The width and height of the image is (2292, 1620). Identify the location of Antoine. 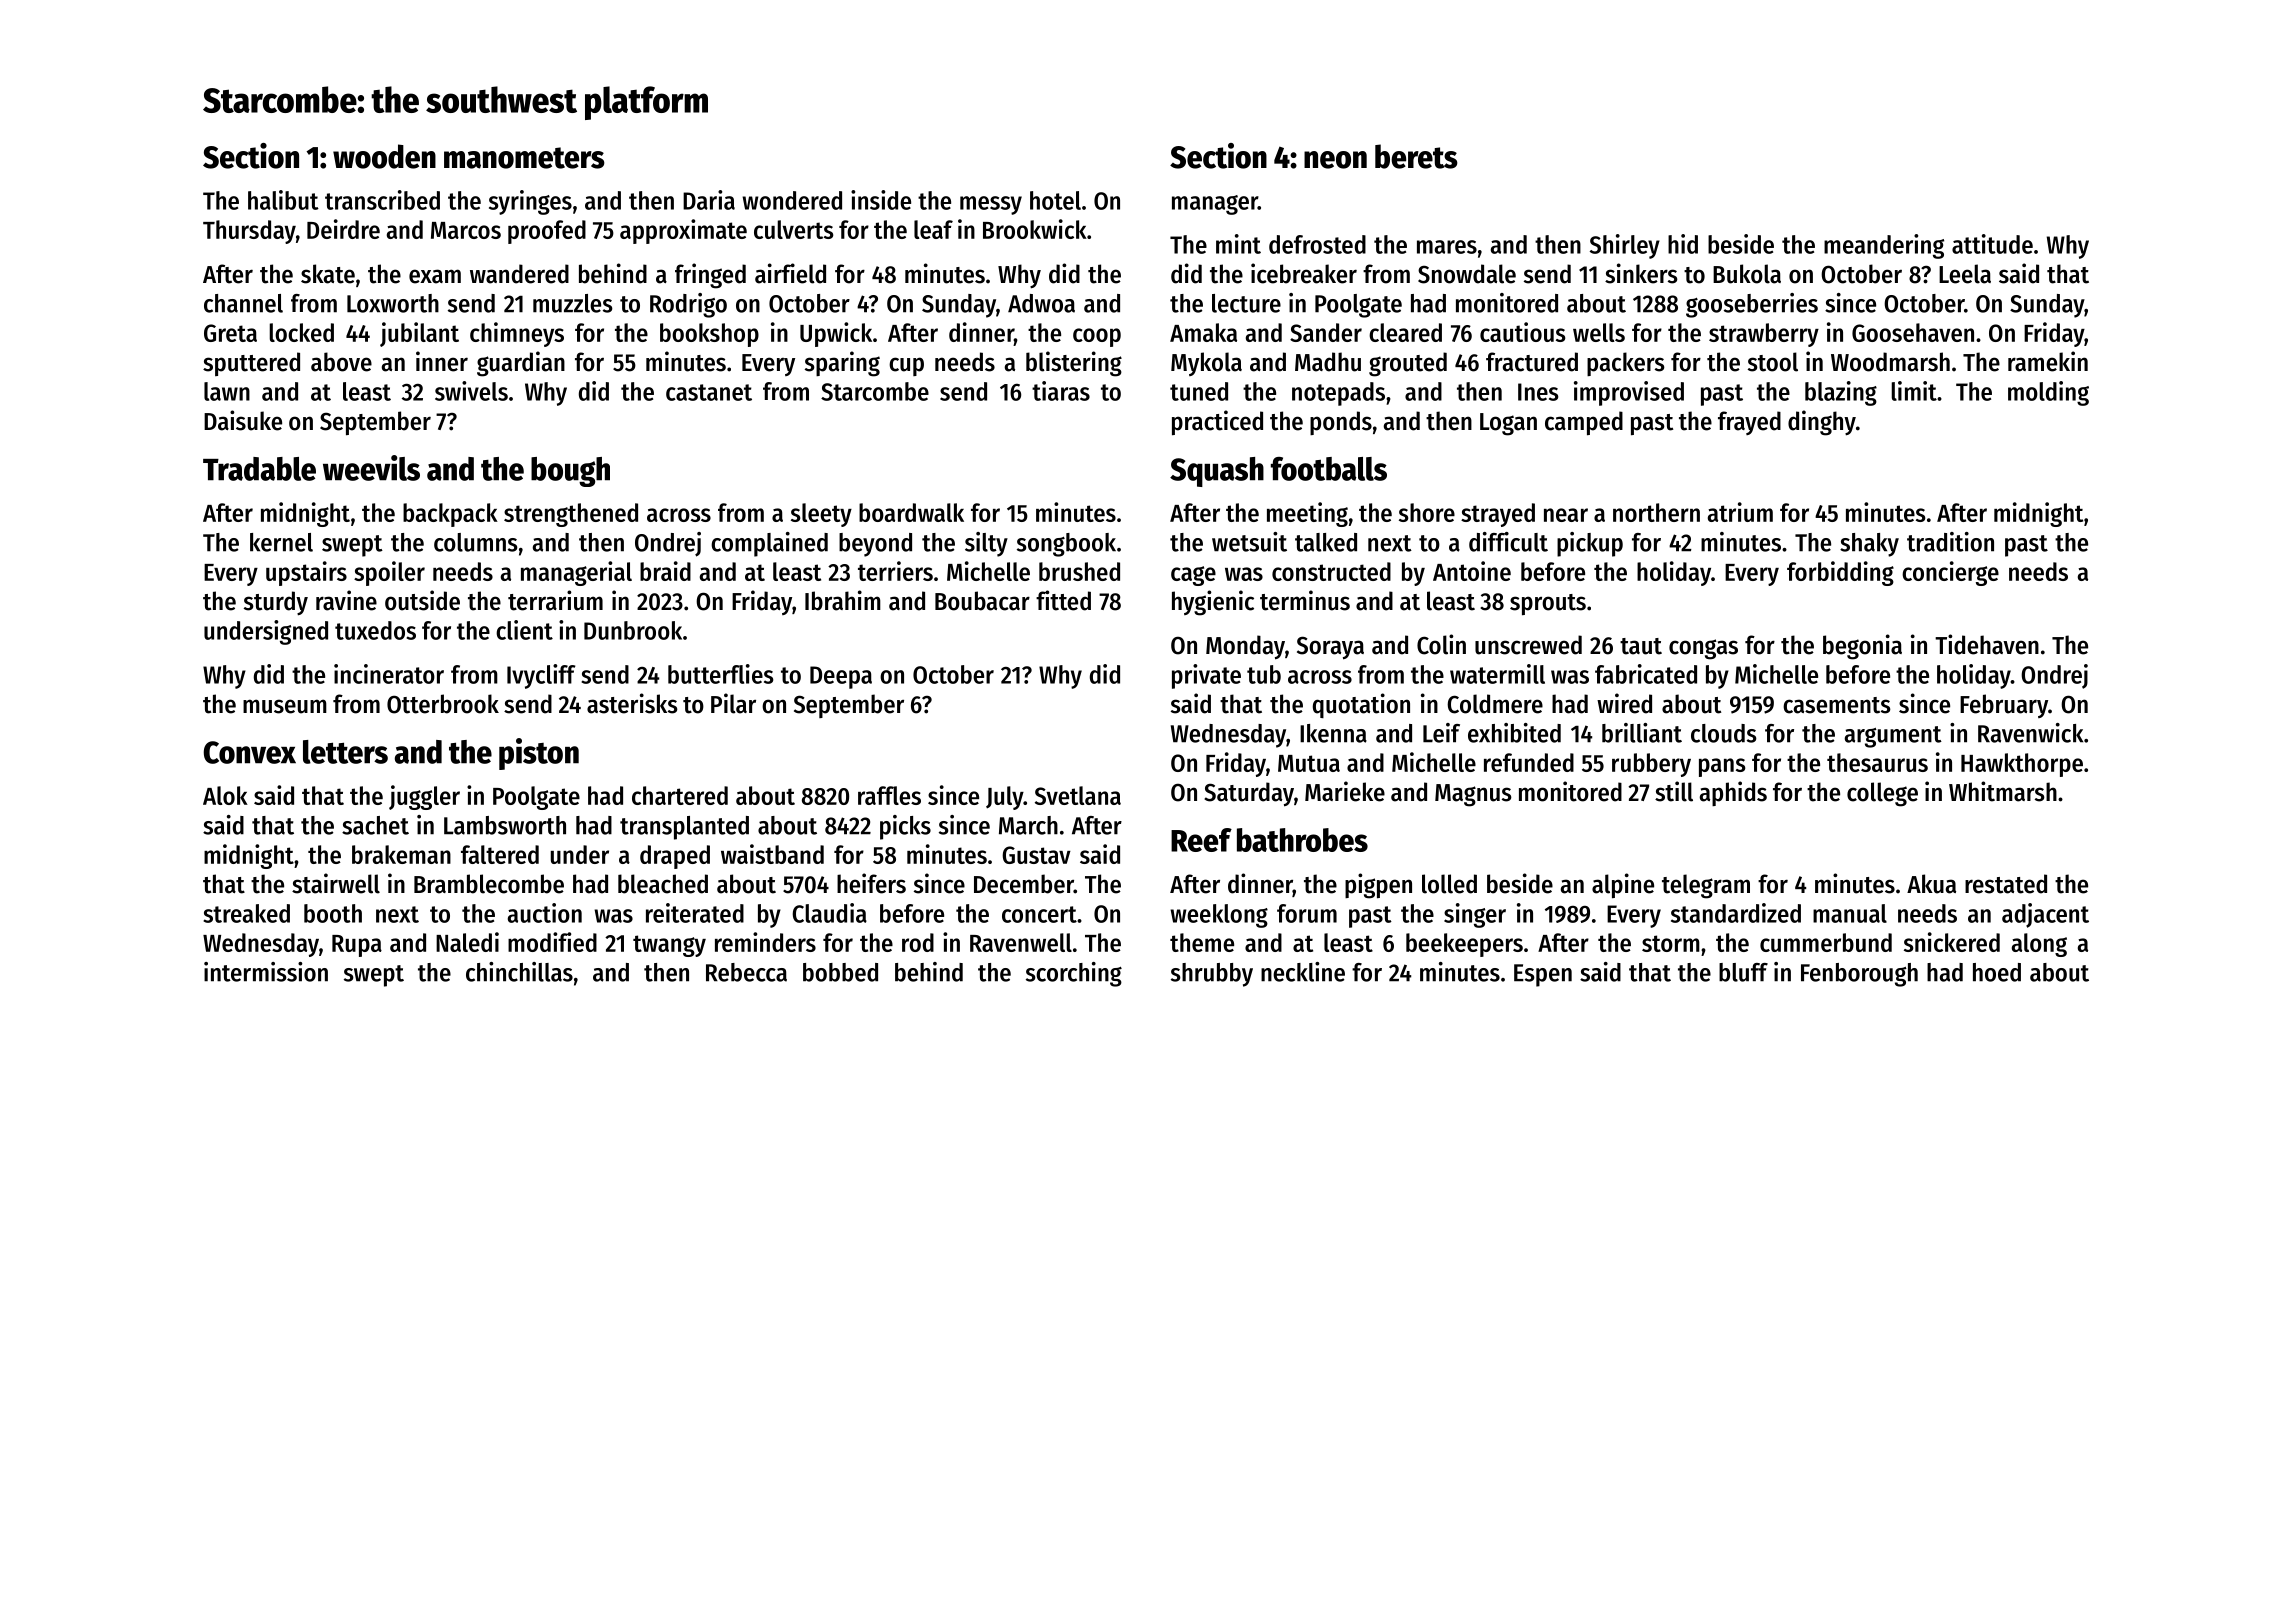
(1472, 571).
